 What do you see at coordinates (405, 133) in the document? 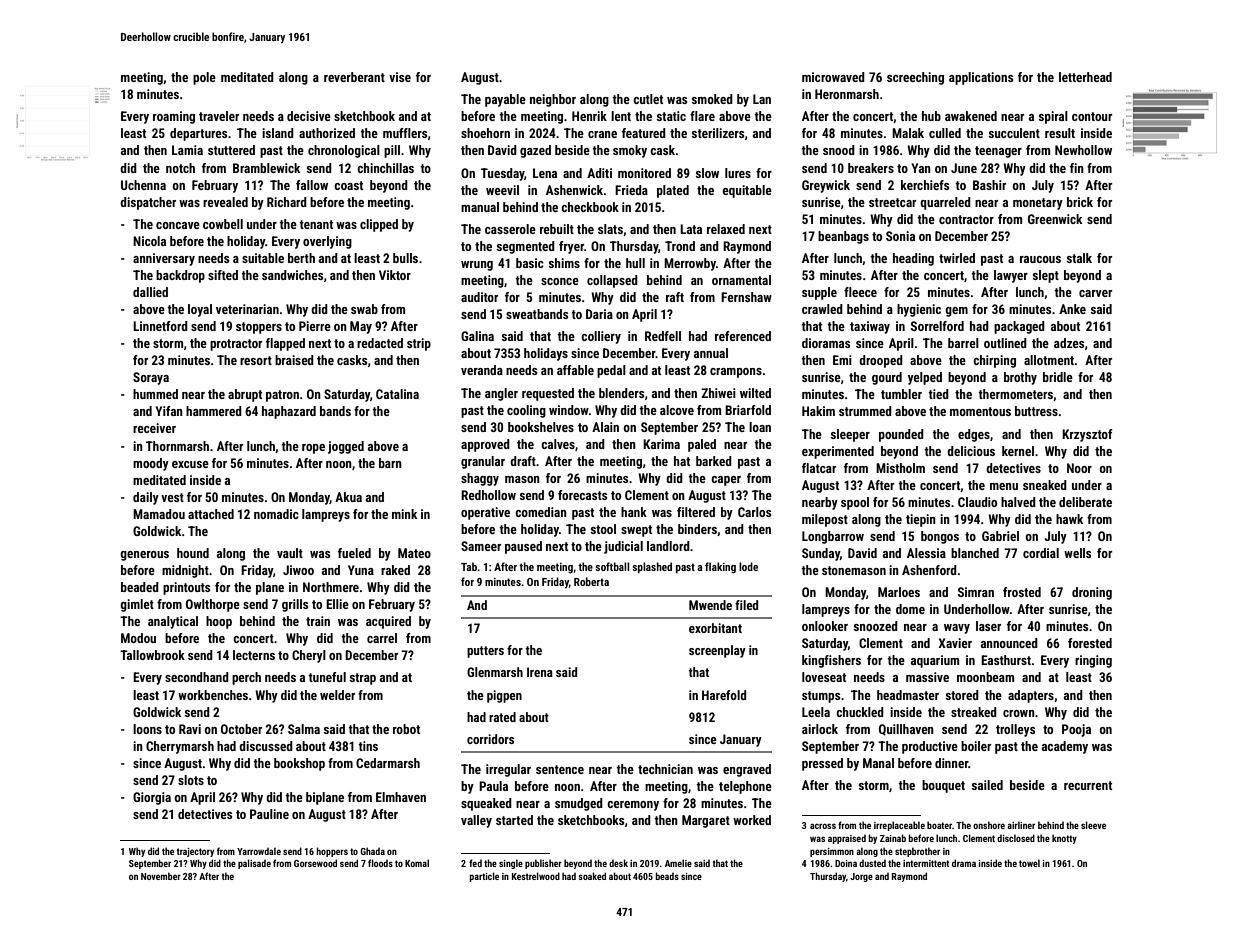
I see `mufflers` at bounding box center [405, 133].
